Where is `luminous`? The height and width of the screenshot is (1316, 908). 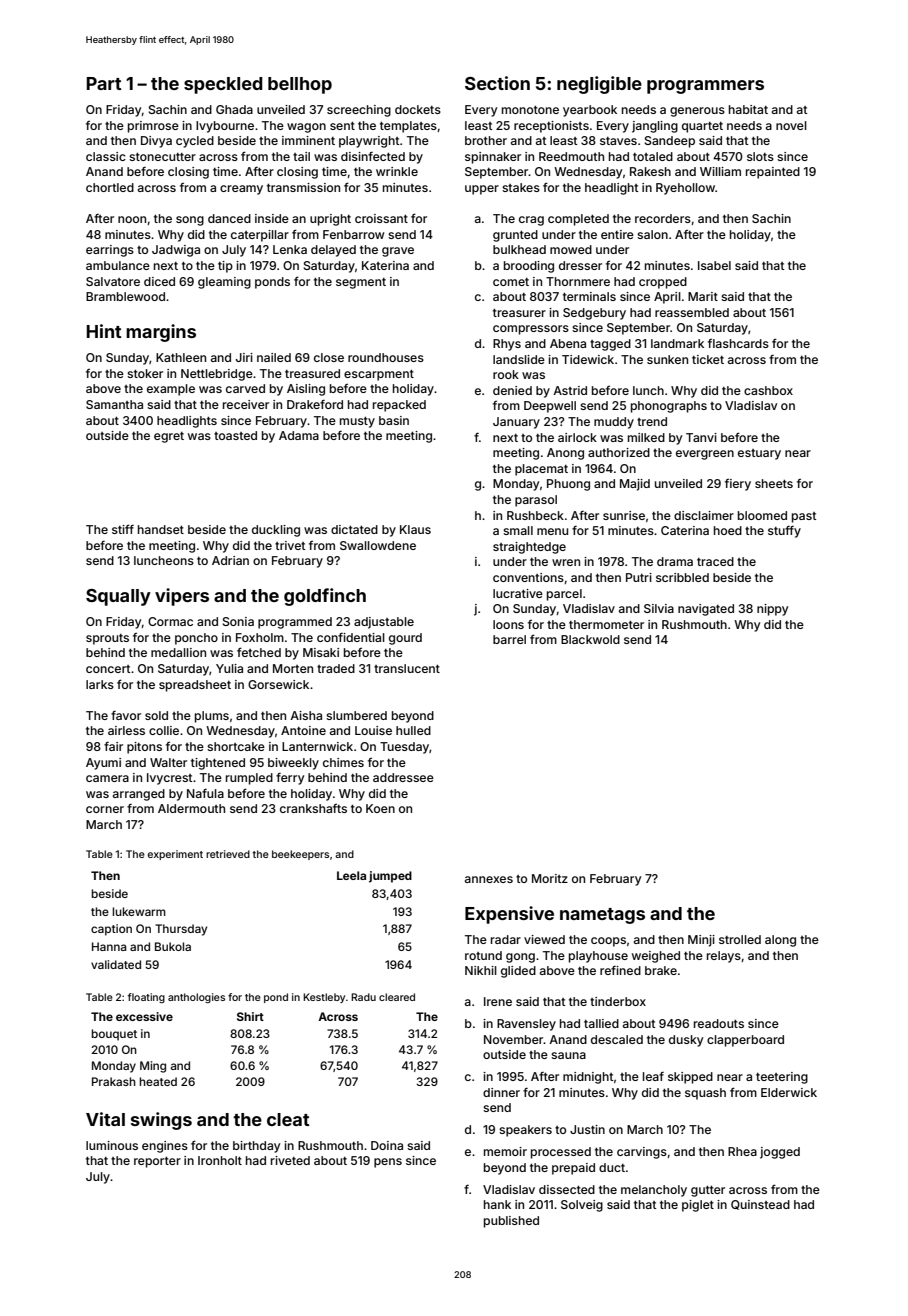 luminous is located at coordinates (112, 1145).
